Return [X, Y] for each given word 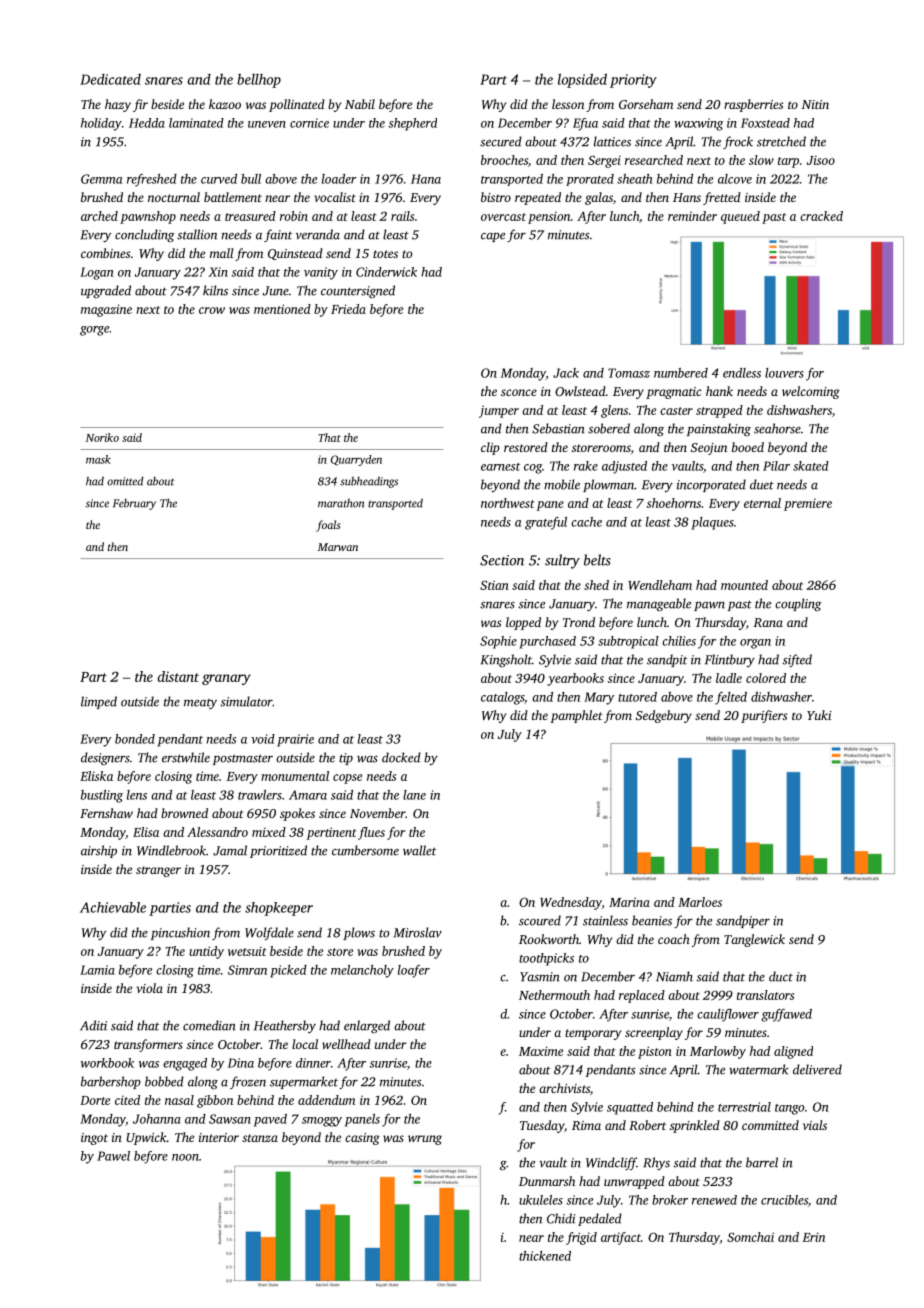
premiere [808, 504]
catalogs [502, 698]
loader [339, 179]
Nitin [815, 104]
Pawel [113, 1156]
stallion [197, 234]
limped [99, 702]
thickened [545, 1256]
